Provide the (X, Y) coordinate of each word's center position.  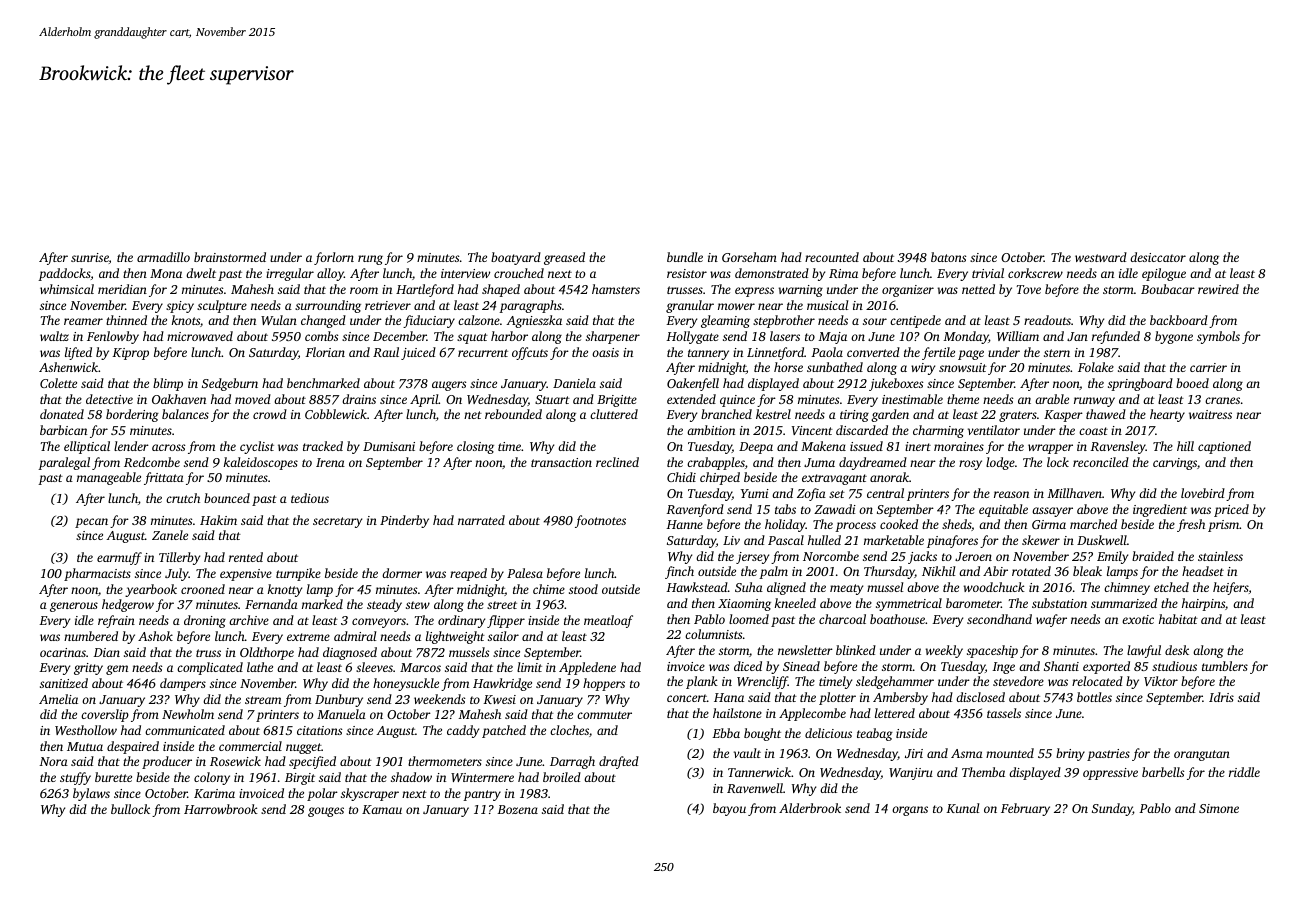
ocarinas (63, 652)
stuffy (75, 778)
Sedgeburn (230, 384)
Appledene (587, 668)
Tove (1028, 289)
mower (736, 306)
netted (978, 289)
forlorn (334, 258)
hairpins (1203, 604)
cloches (569, 730)
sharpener (613, 337)
